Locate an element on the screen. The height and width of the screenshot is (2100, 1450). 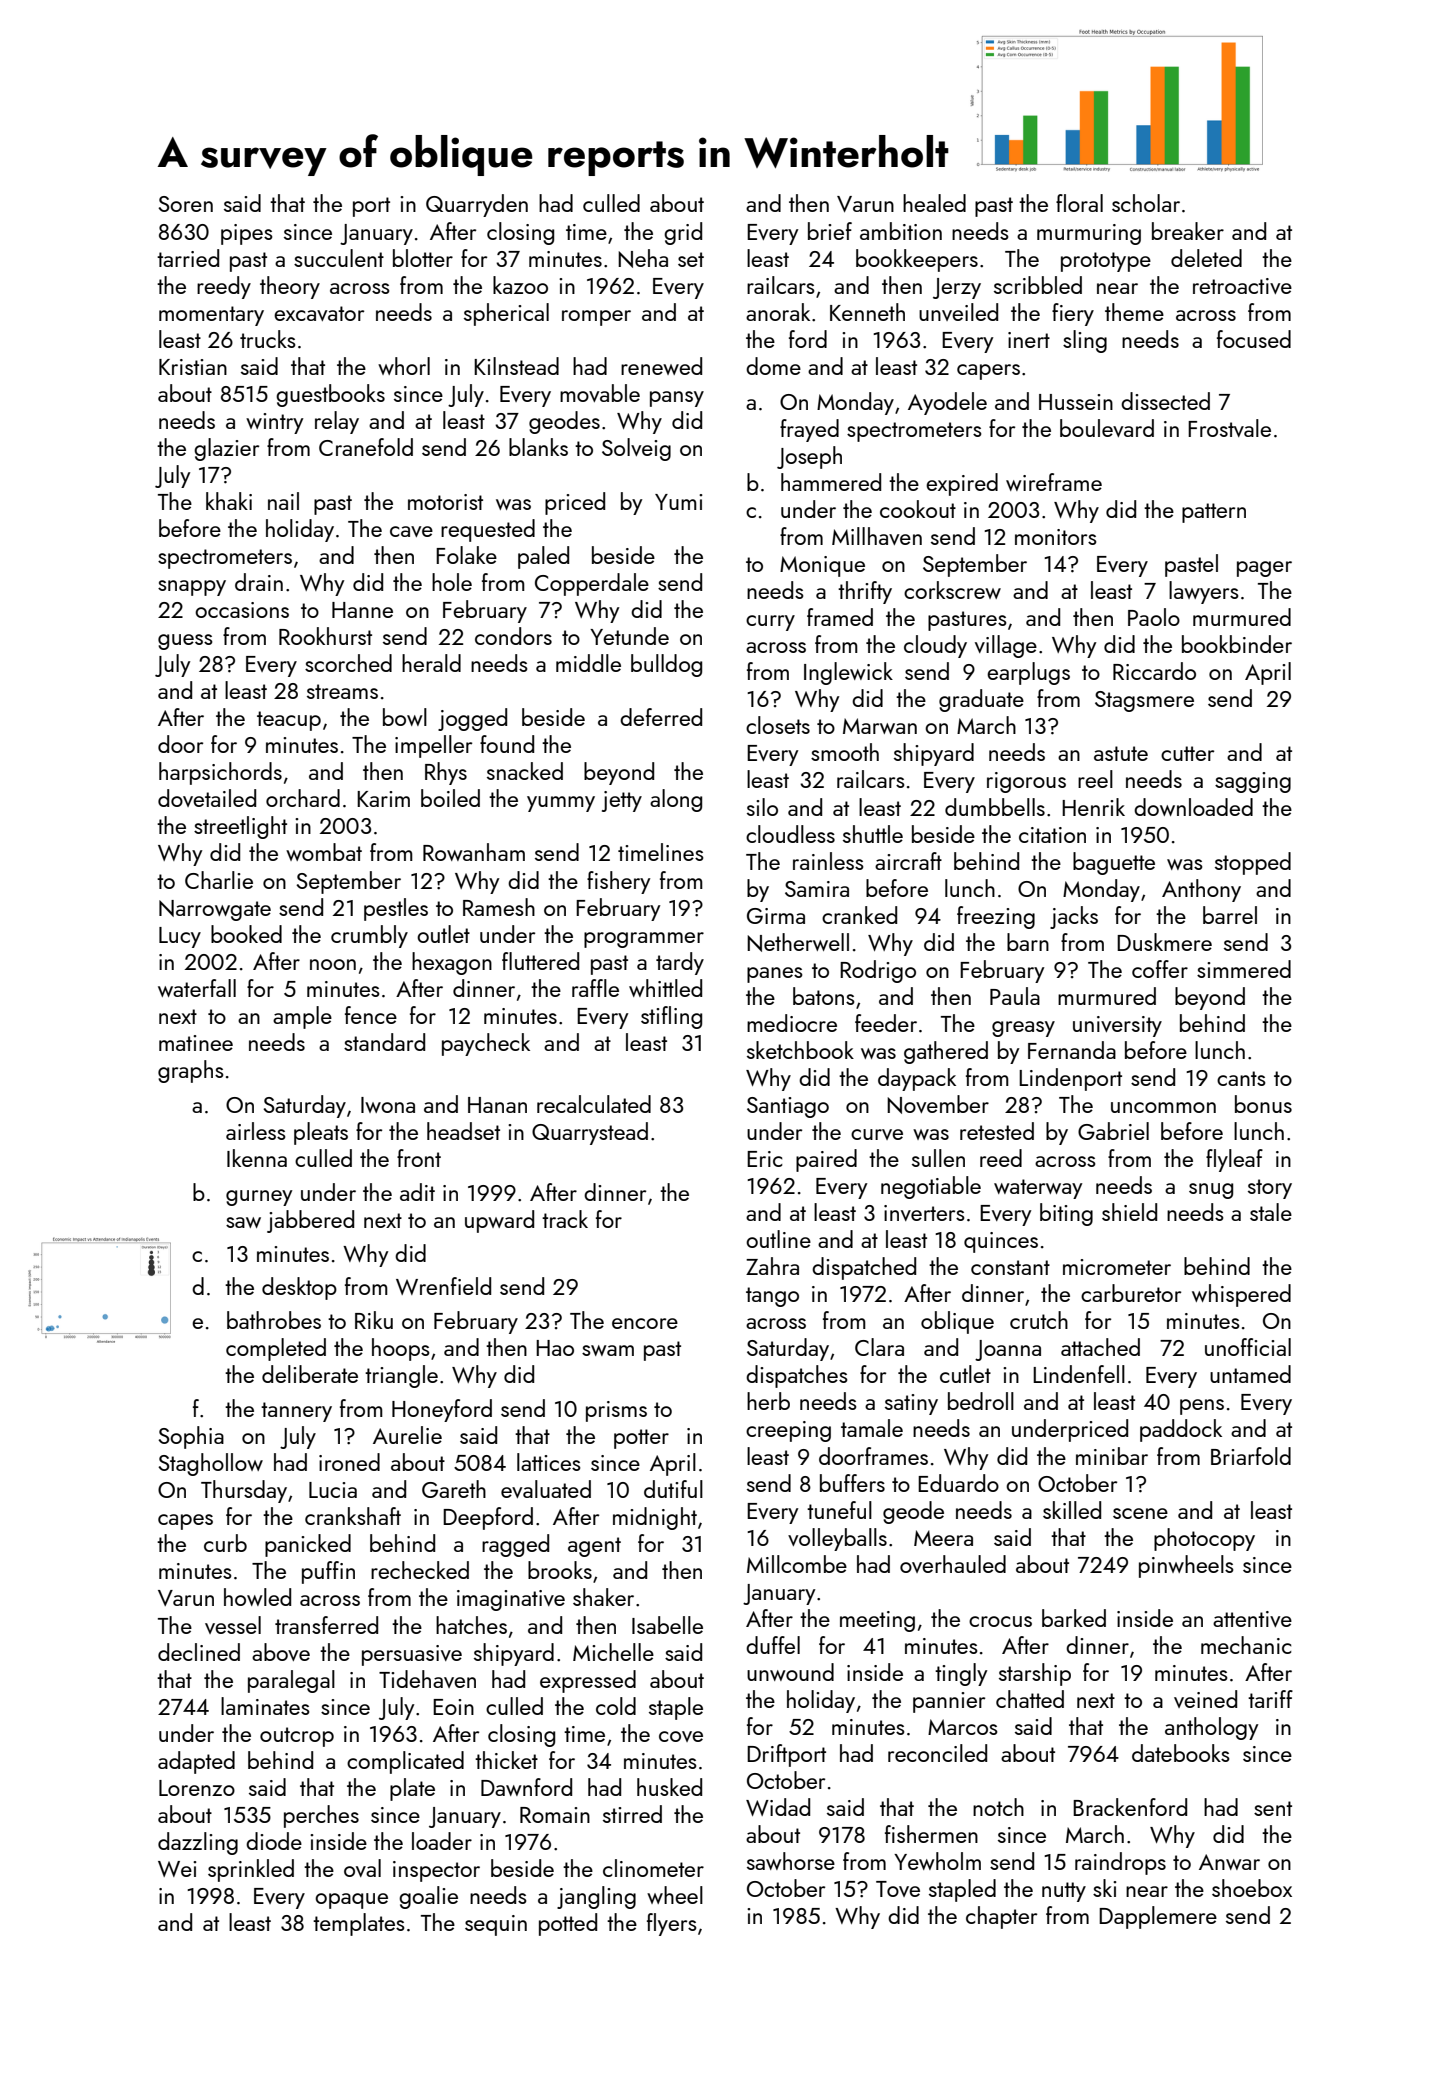
jacks is located at coordinates (1074, 917).
